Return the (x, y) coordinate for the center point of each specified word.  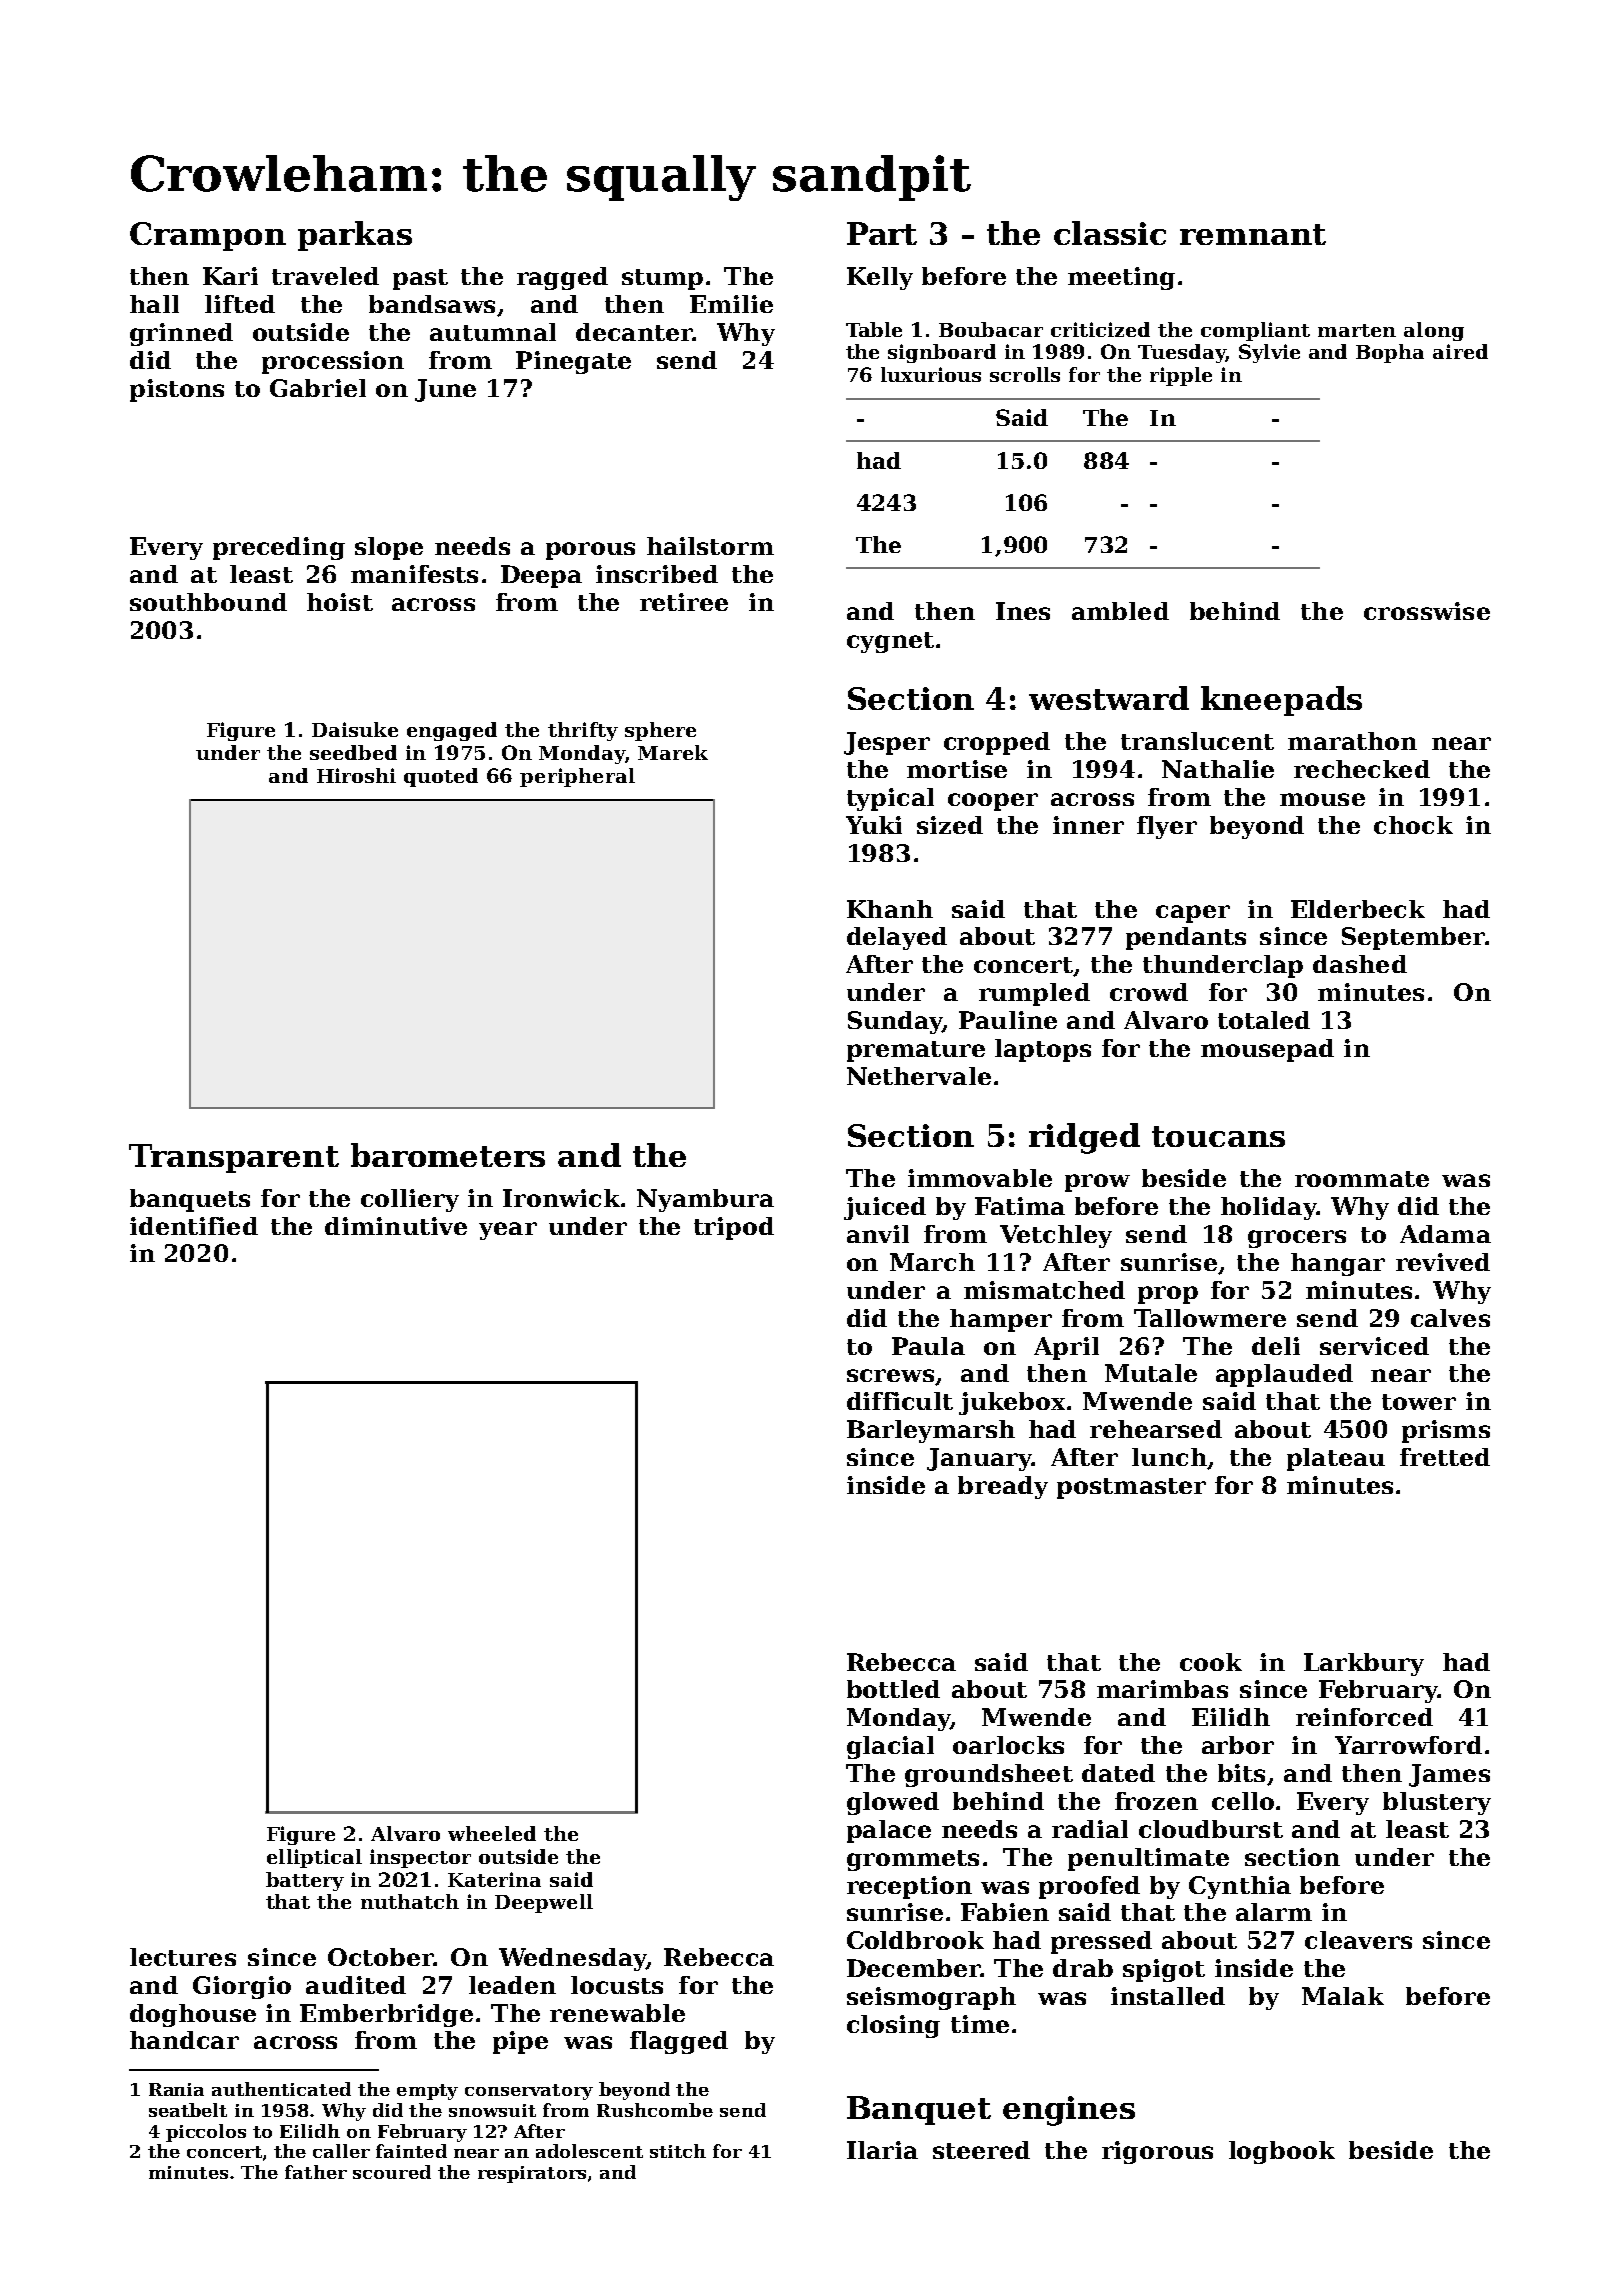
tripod (734, 1228)
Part (882, 233)
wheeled (492, 1833)
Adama (1445, 1234)
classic (1110, 233)
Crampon (208, 236)
